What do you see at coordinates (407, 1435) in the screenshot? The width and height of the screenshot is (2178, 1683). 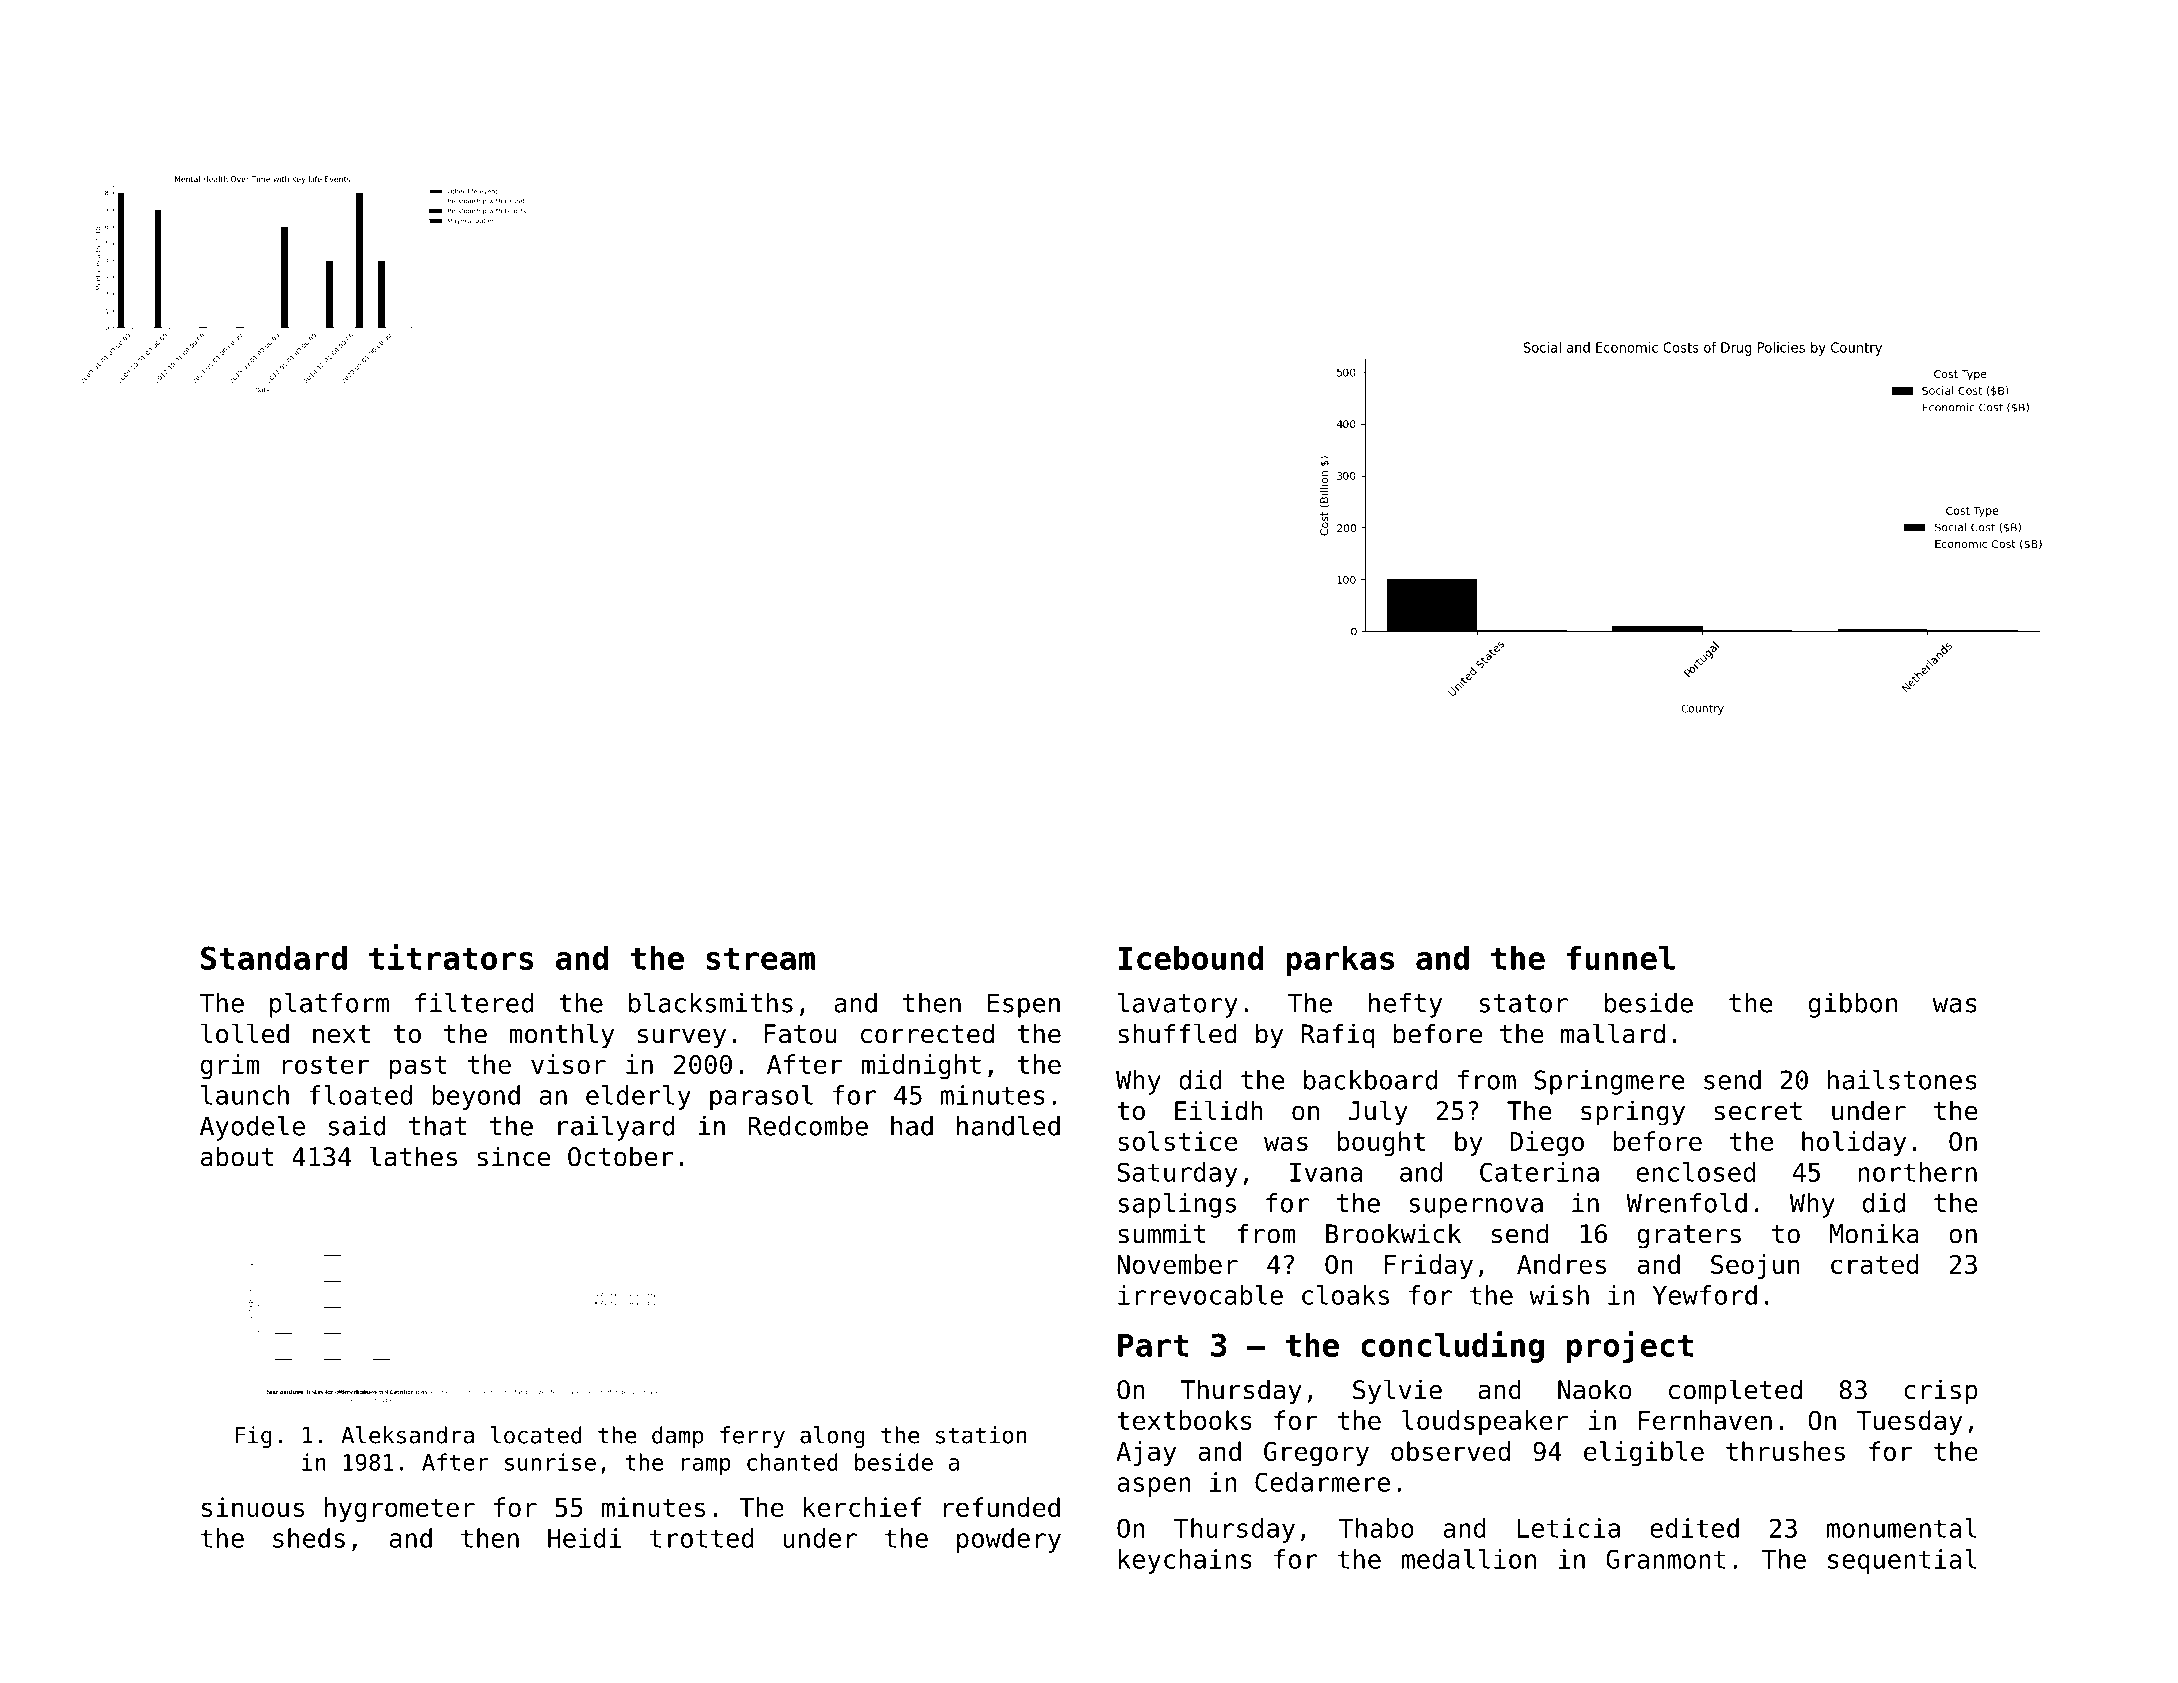 I see `Aleksandra` at bounding box center [407, 1435].
